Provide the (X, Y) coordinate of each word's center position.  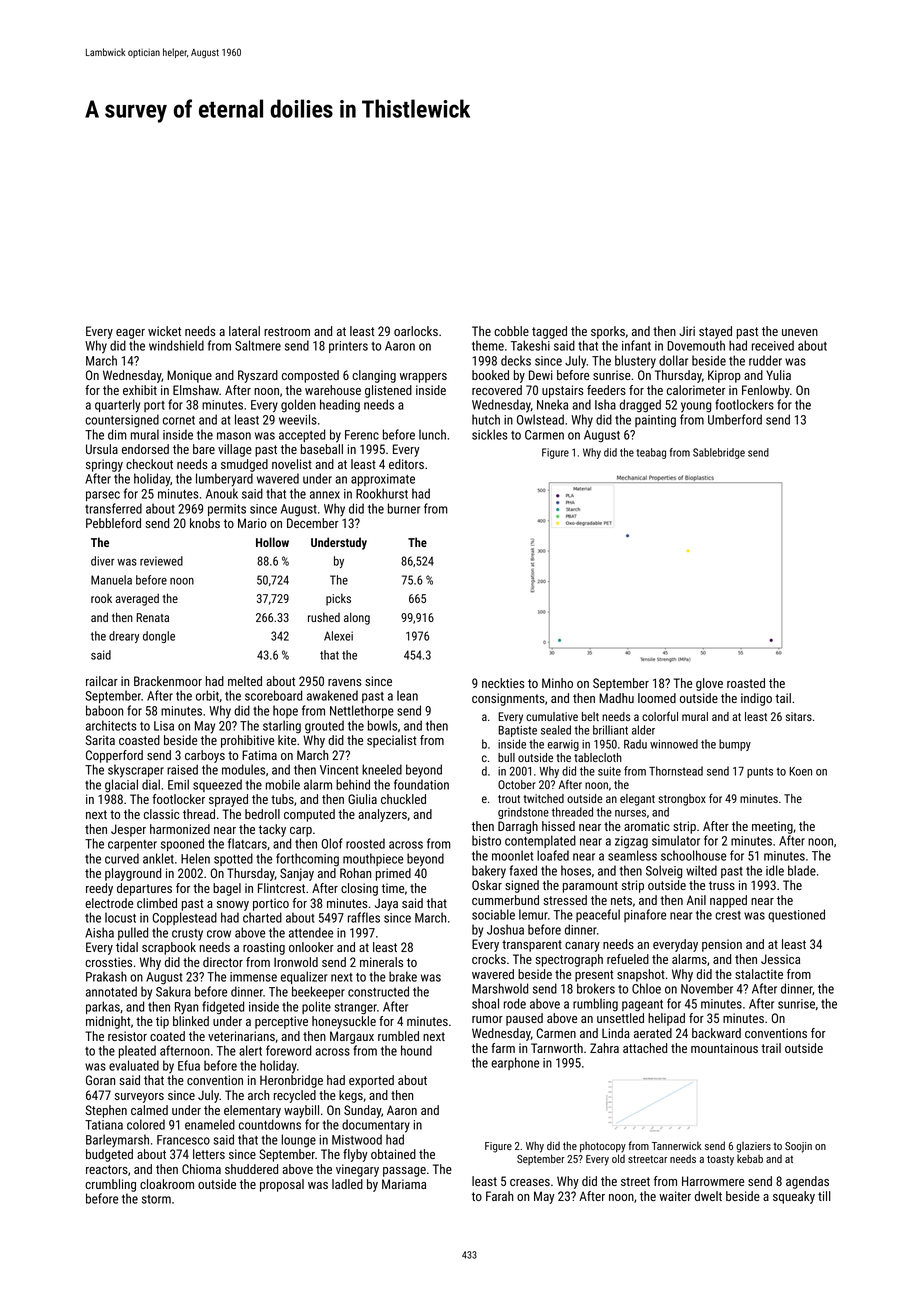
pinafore (645, 915)
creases (530, 1182)
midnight (108, 1022)
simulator (676, 840)
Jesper (128, 830)
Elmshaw (196, 390)
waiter (675, 1196)
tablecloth (598, 757)
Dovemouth (696, 345)
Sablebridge (719, 453)
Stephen (106, 1111)
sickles (490, 434)
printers (348, 347)
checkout (149, 464)
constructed (378, 991)
